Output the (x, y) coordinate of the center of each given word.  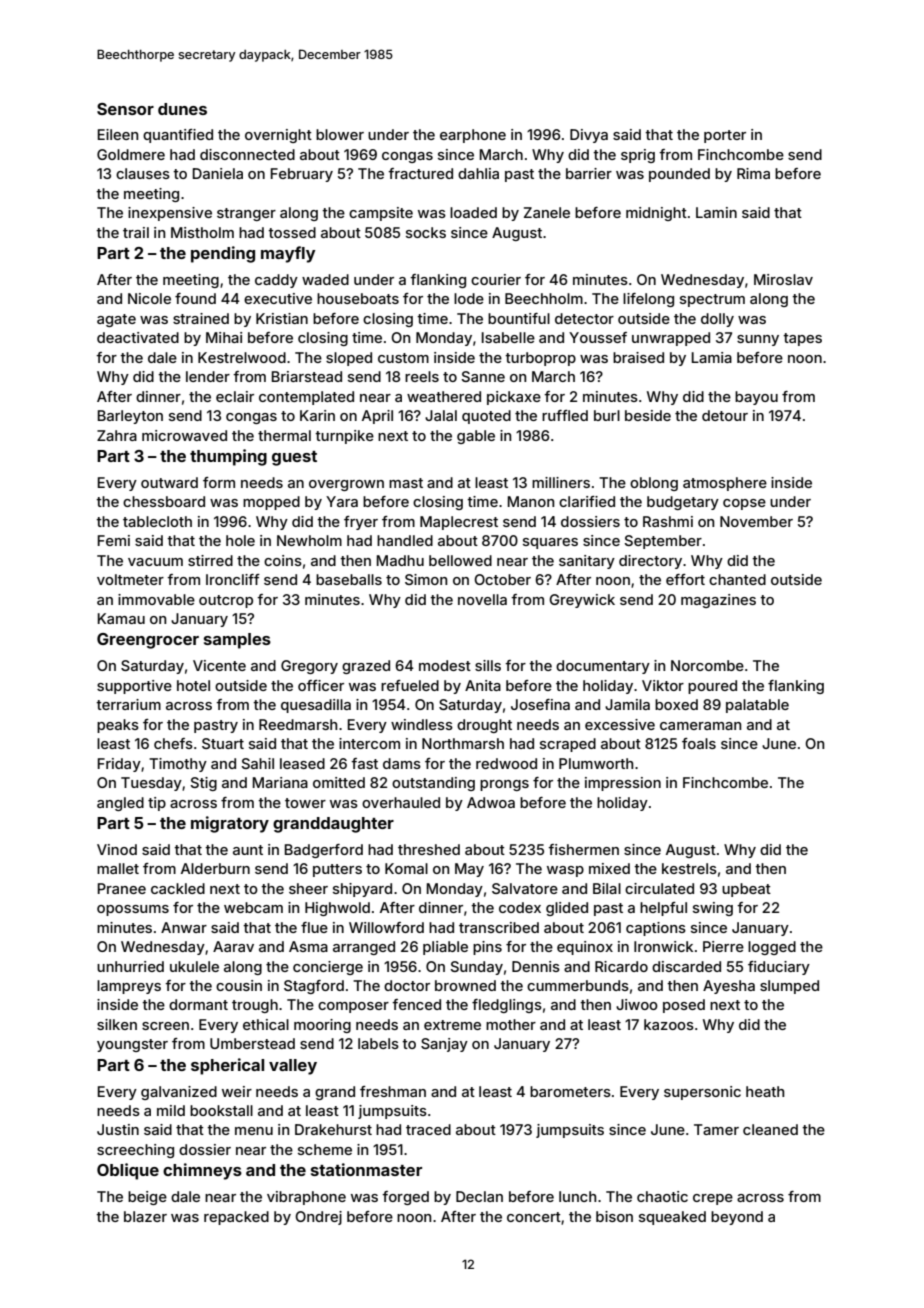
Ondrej (318, 1218)
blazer (145, 1216)
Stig (204, 784)
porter (725, 136)
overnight (278, 136)
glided (567, 909)
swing (713, 909)
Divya (589, 136)
